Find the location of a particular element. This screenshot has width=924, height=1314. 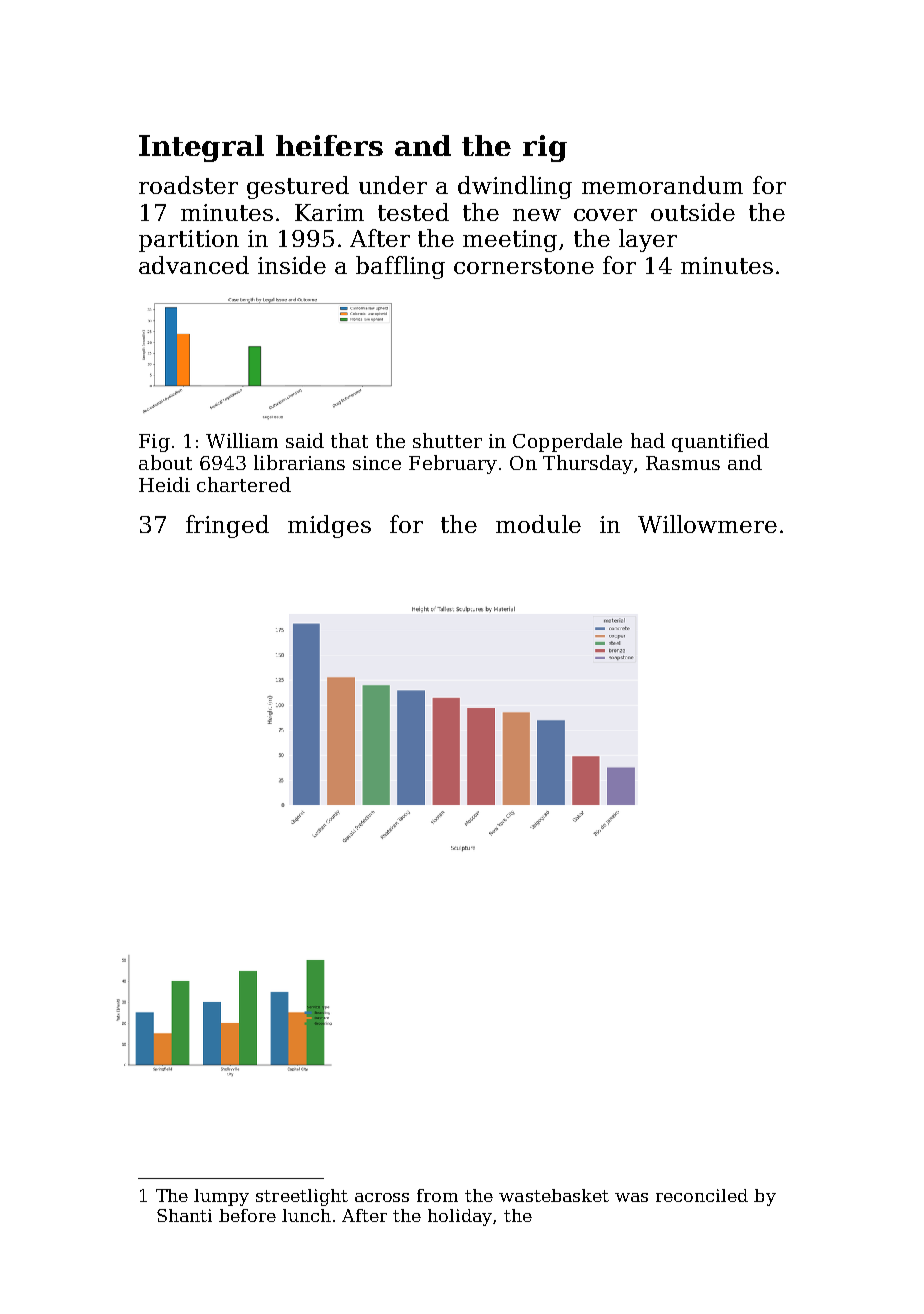

Shanti is located at coordinates (184, 1215).
